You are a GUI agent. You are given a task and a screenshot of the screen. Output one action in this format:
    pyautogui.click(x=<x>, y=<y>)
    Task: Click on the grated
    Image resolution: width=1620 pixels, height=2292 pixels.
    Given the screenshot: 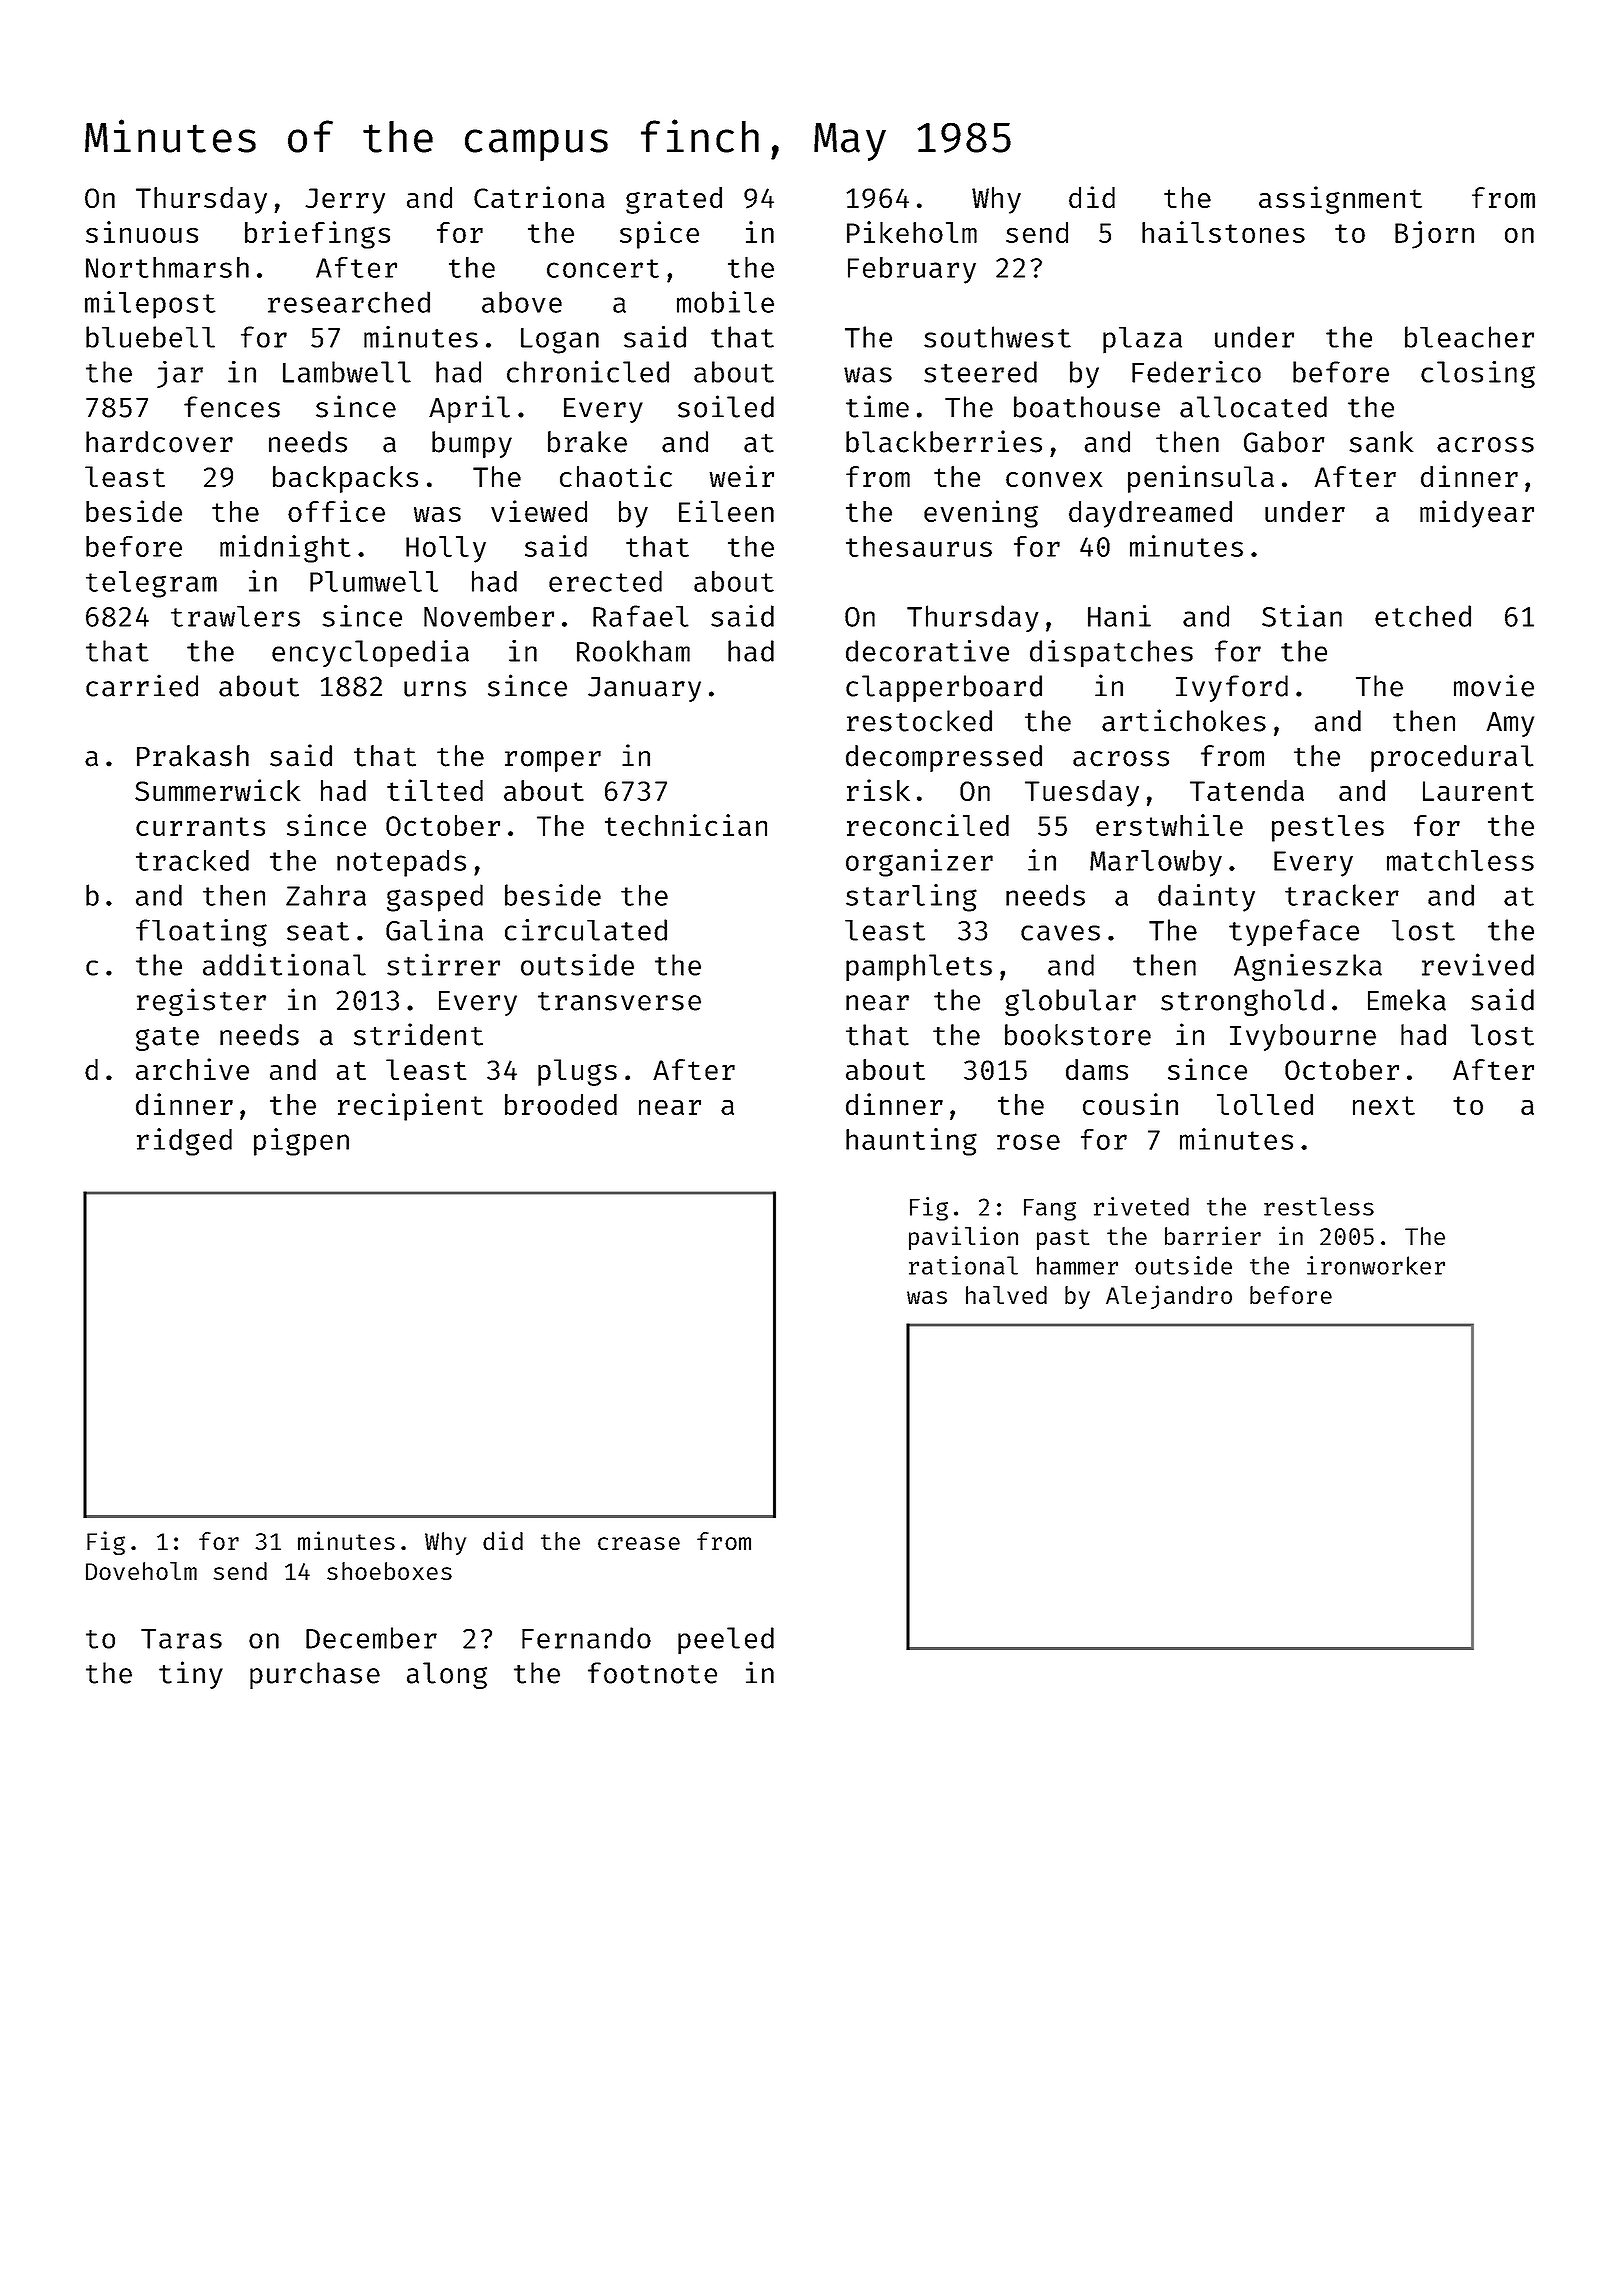 What is the action you would take?
    pyautogui.click(x=674, y=200)
